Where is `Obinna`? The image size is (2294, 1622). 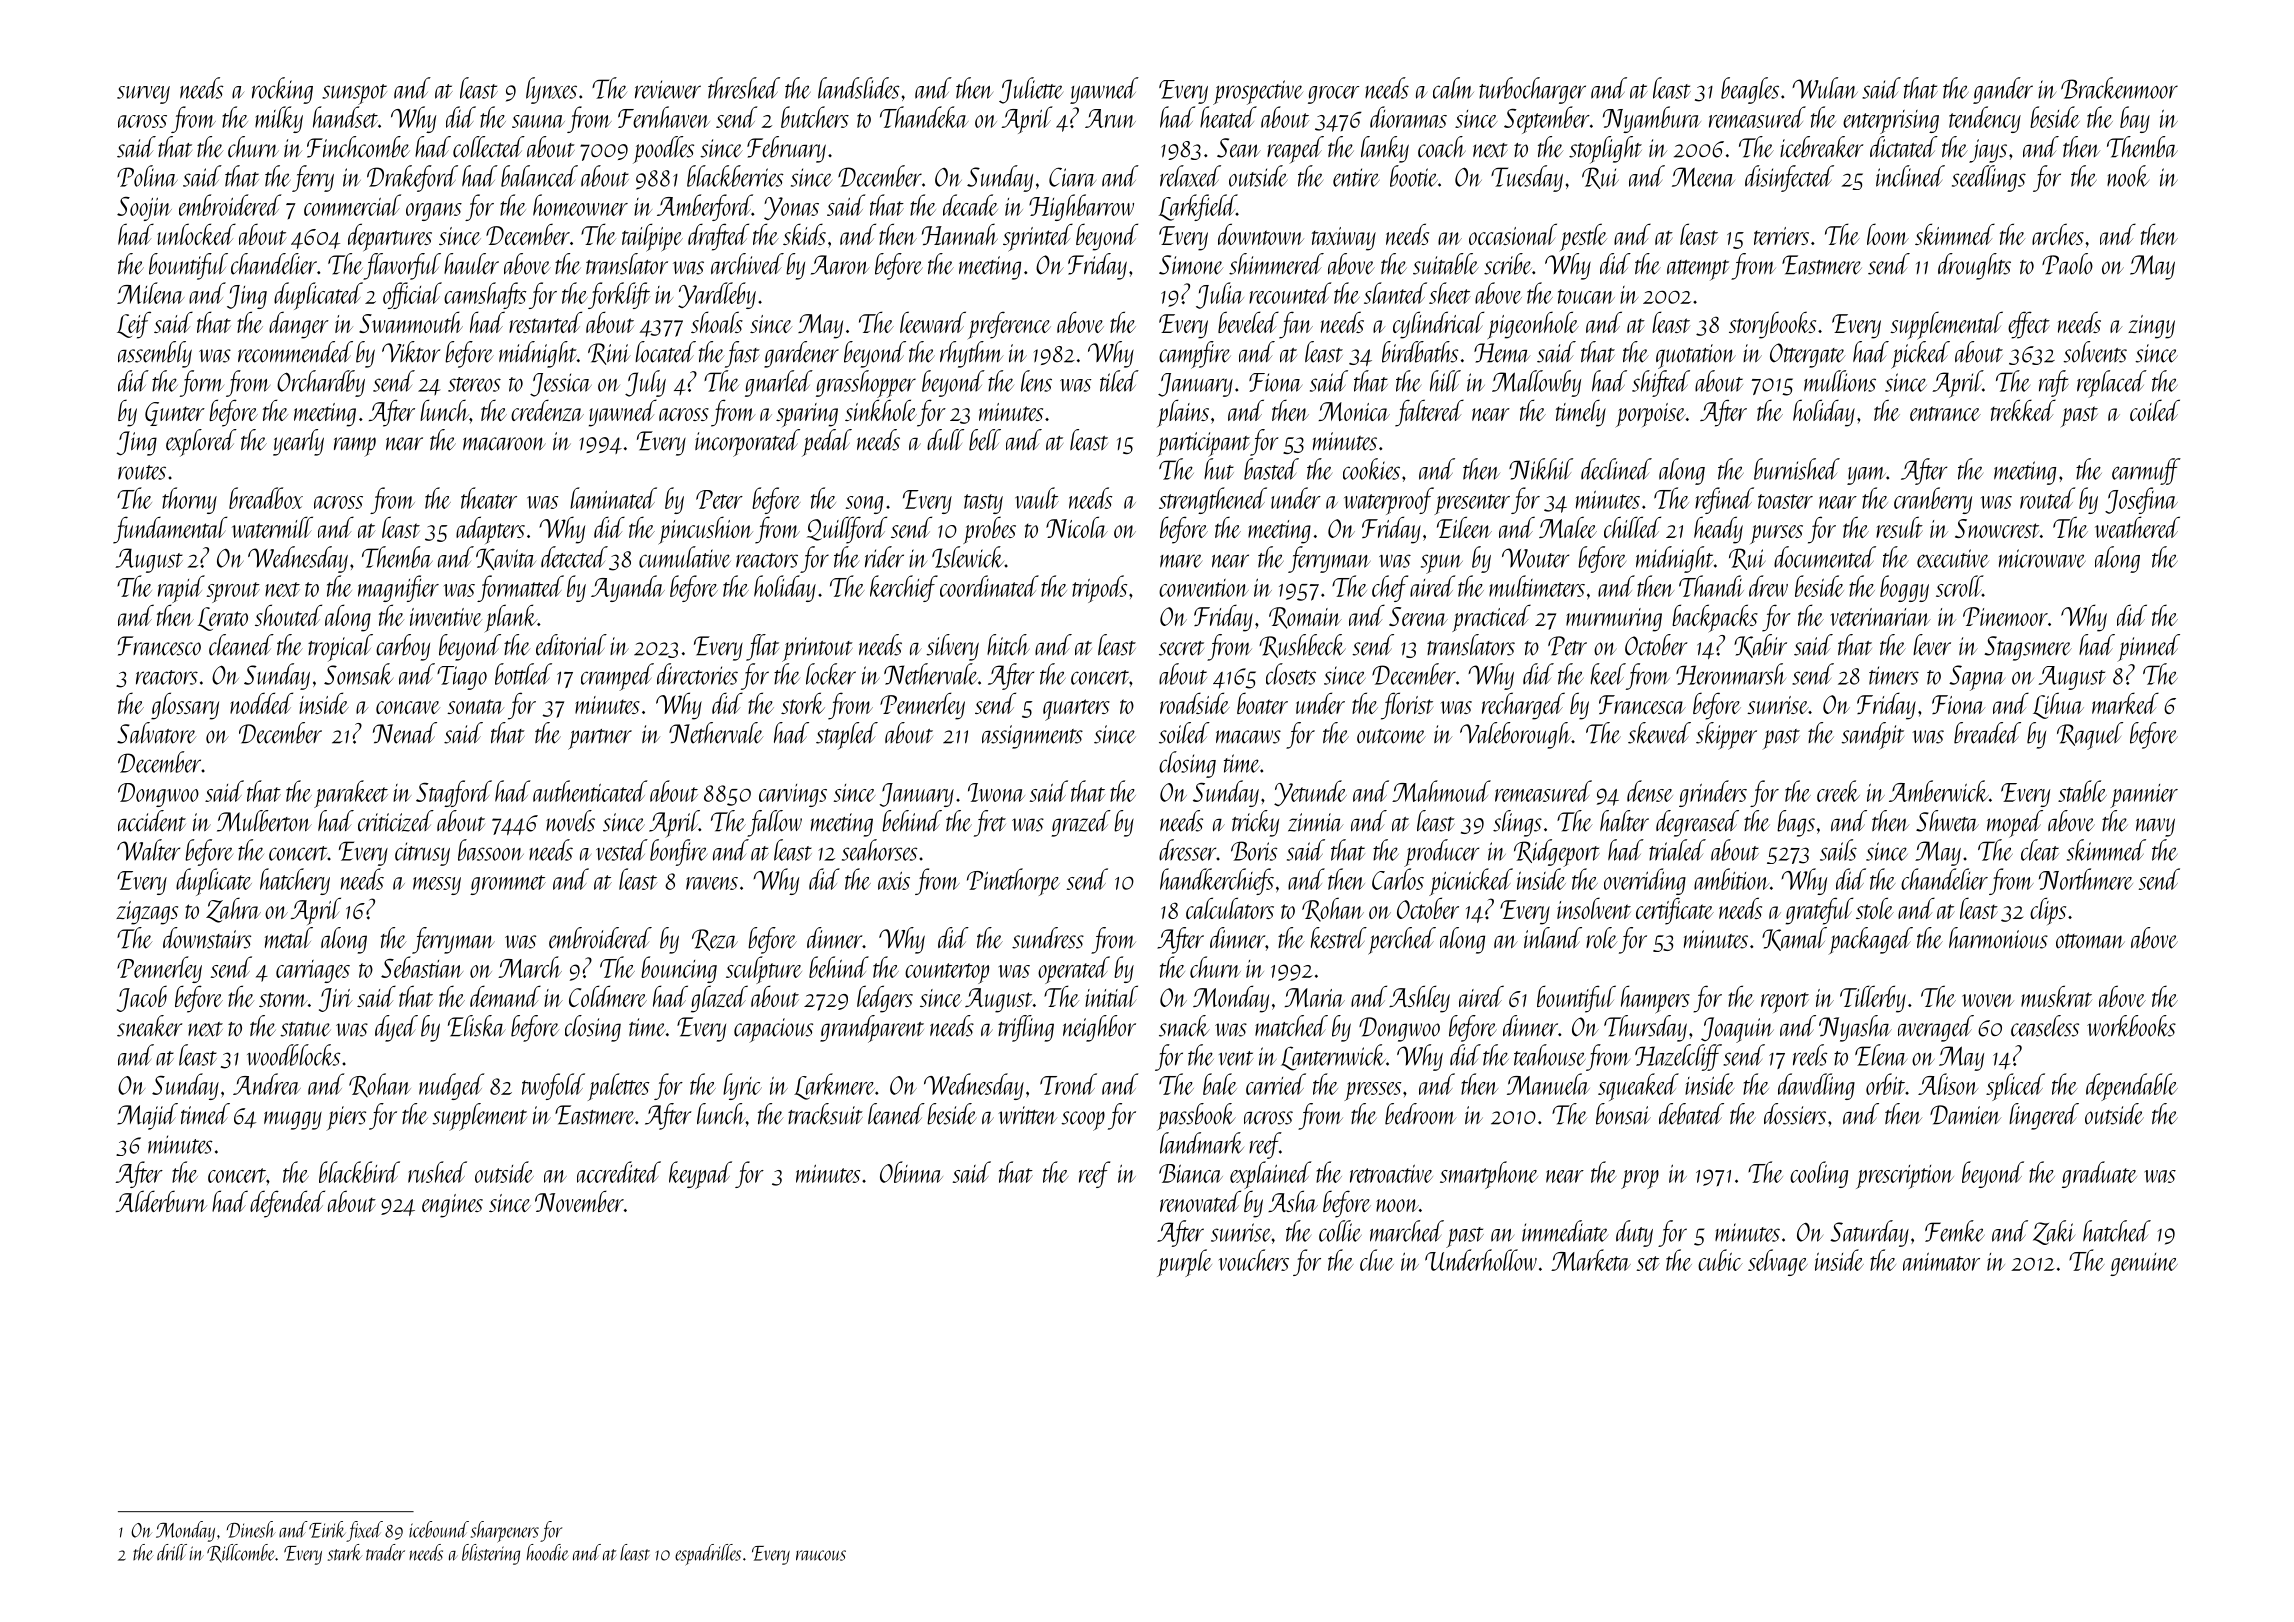 Obinna is located at coordinates (911, 1172).
